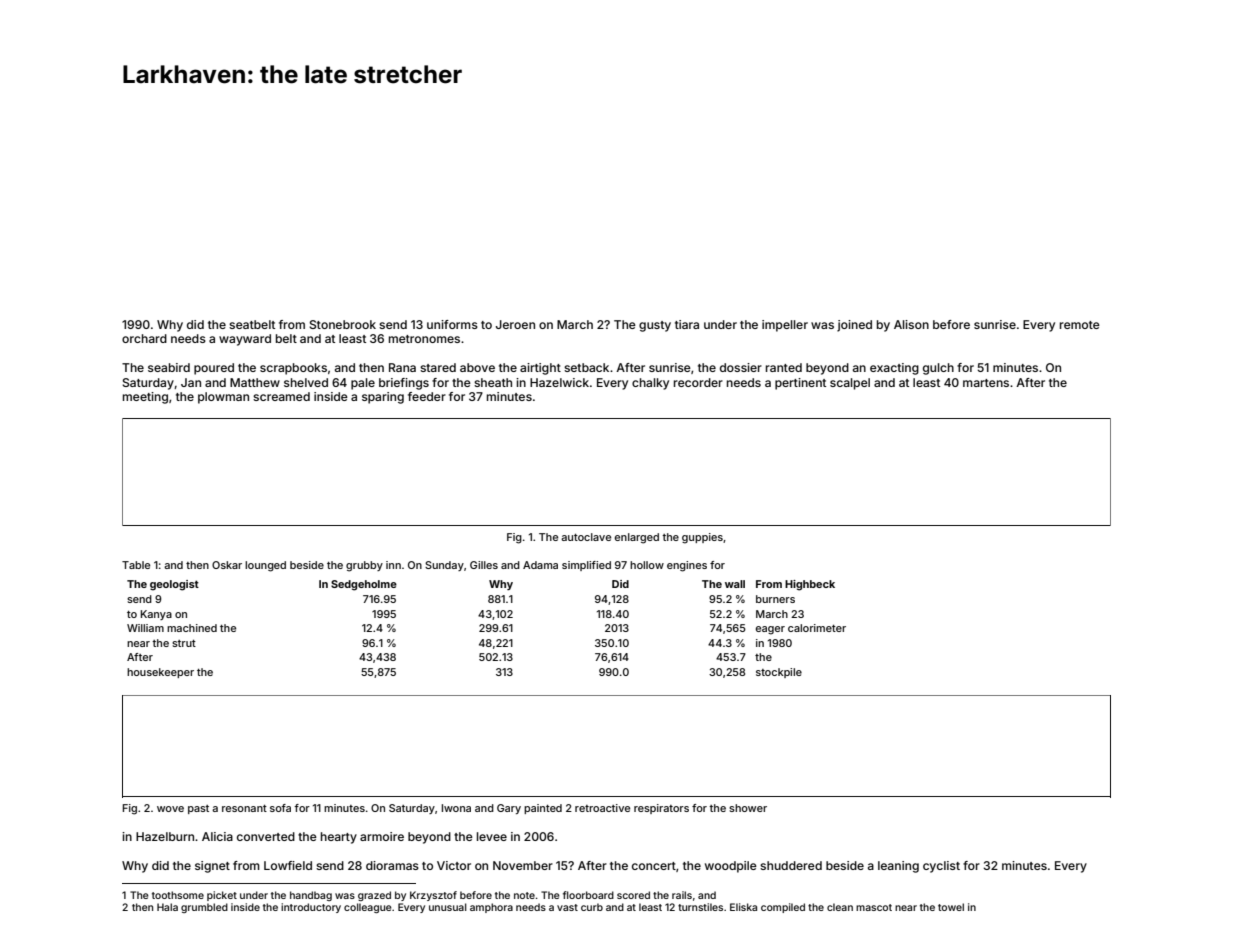  What do you see at coordinates (783, 908) in the screenshot?
I see `compiled` at bounding box center [783, 908].
